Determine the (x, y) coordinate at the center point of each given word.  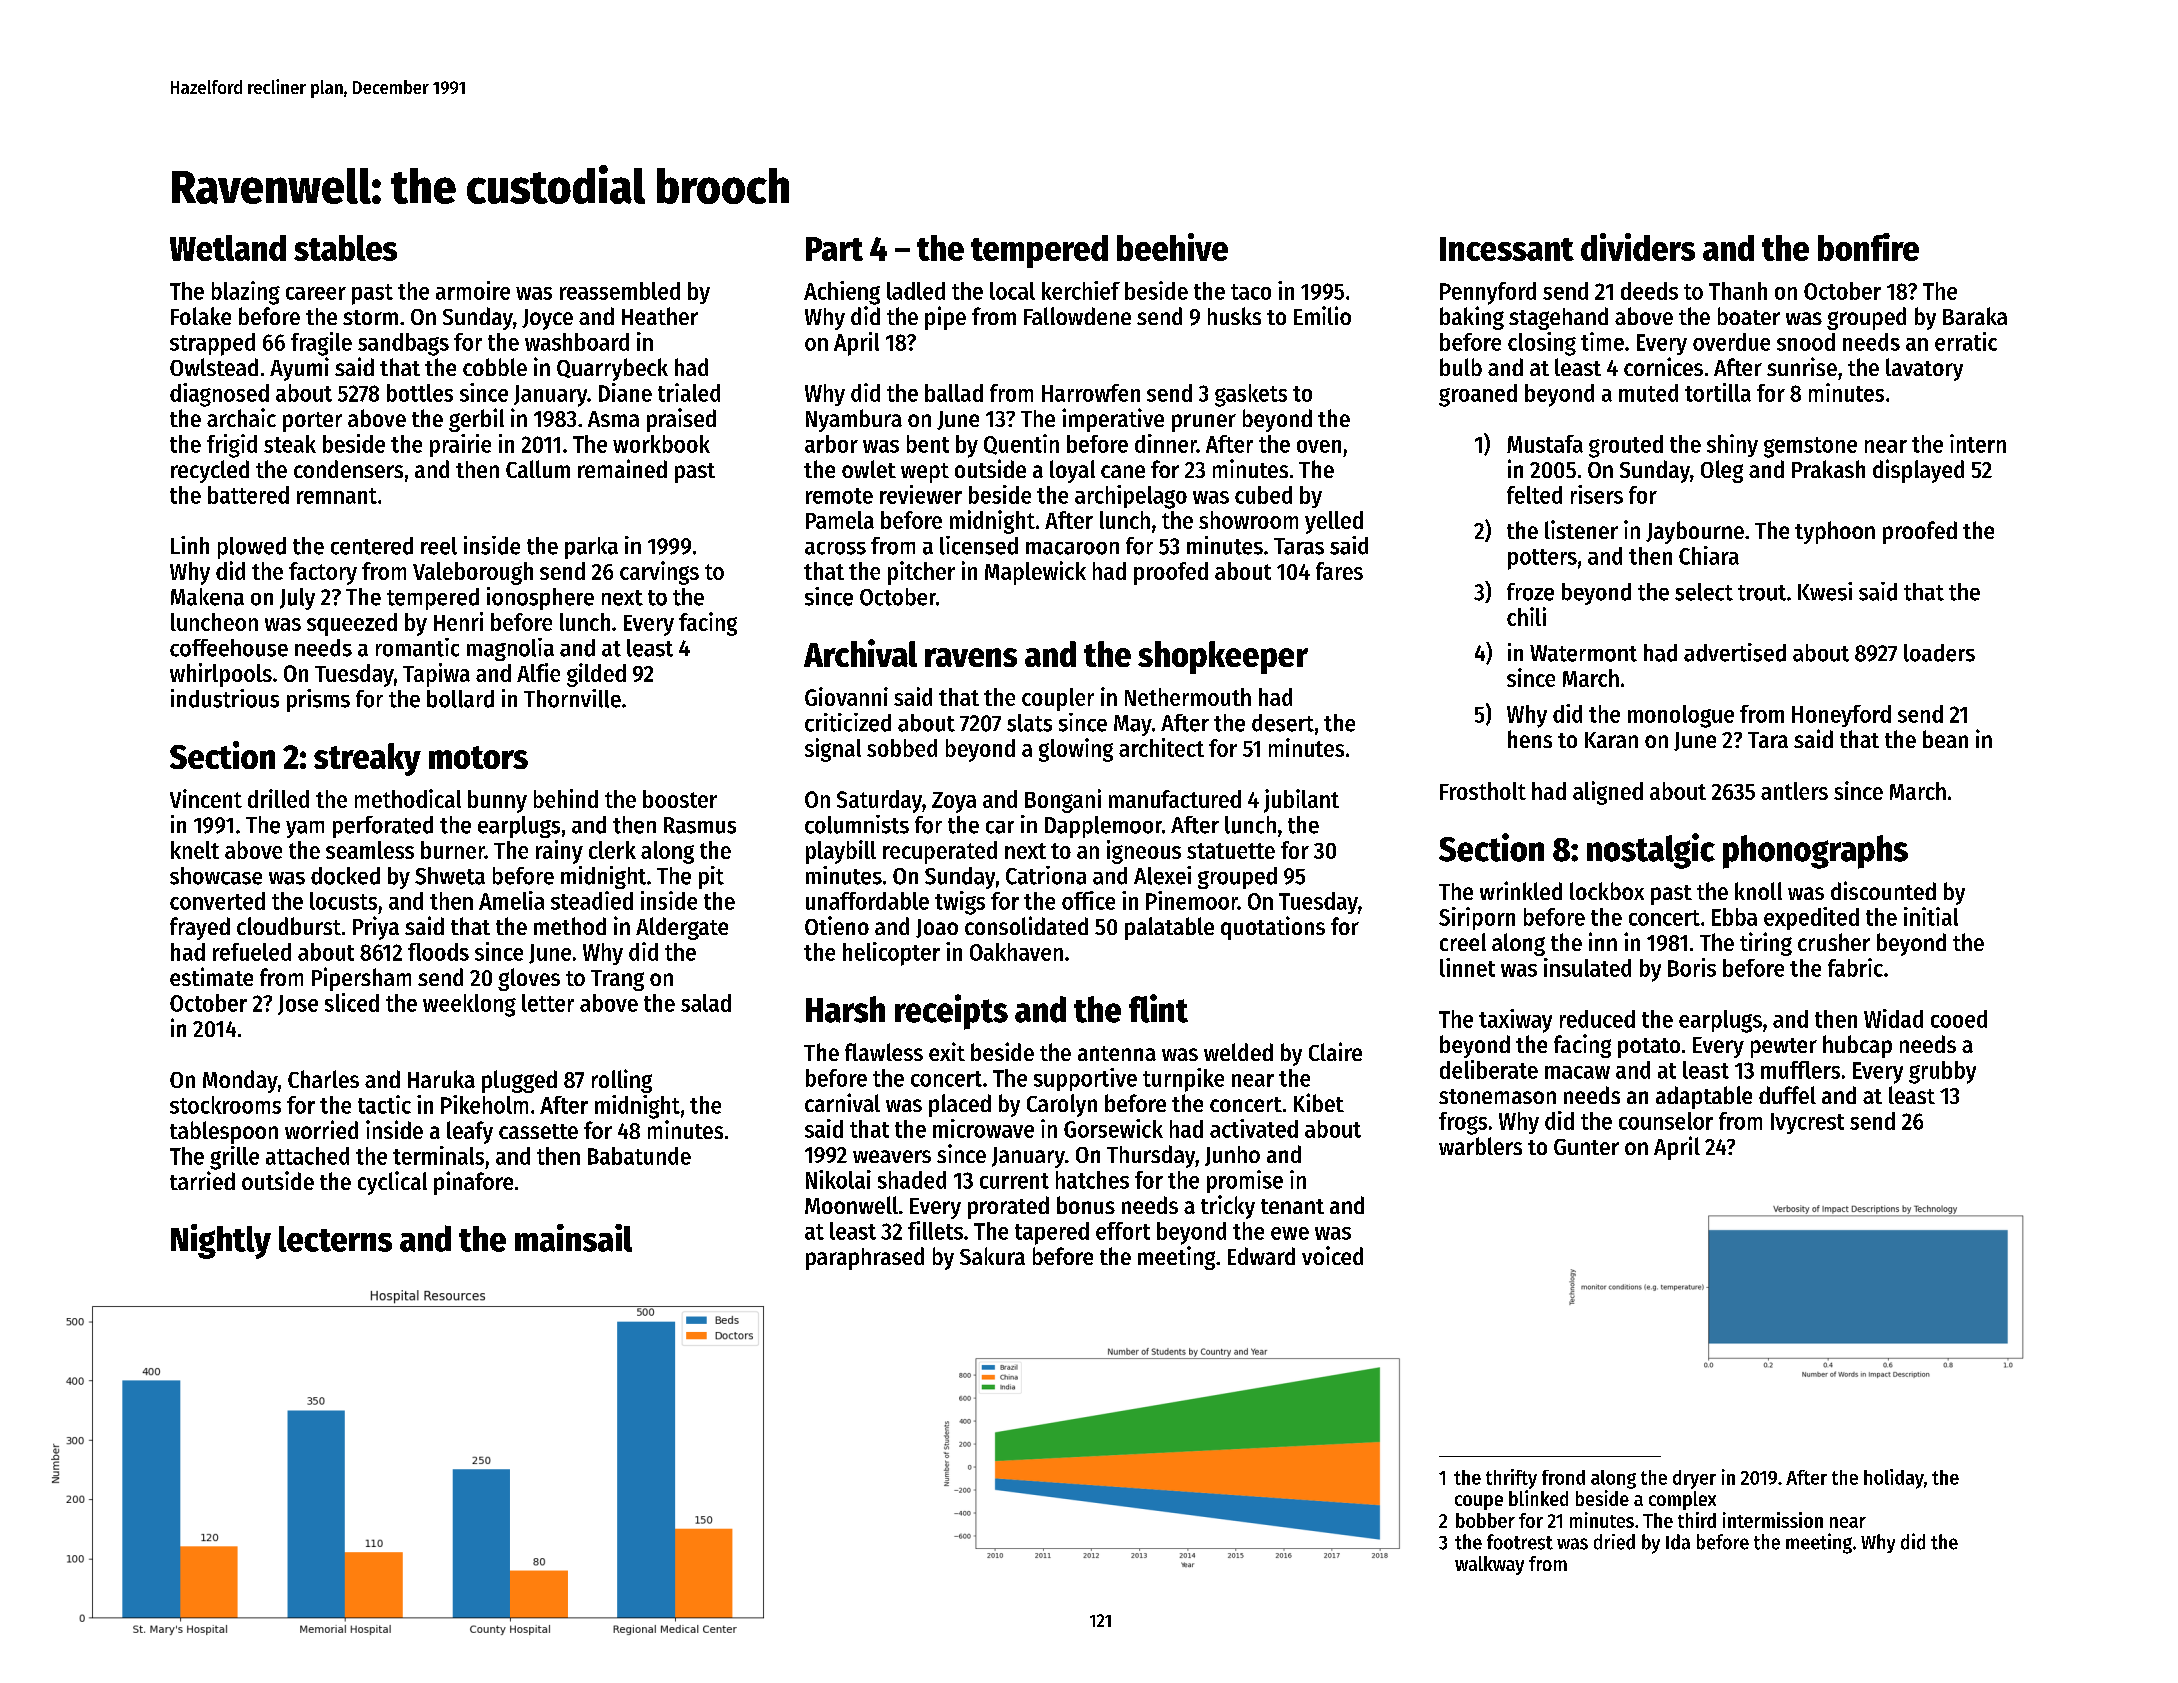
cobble (495, 367)
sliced (352, 1002)
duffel (1787, 1095)
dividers (1638, 247)
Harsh (845, 1009)
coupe (1479, 1502)
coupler (1058, 699)
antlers (1794, 791)
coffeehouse (229, 648)
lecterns (335, 1239)
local (1012, 291)
